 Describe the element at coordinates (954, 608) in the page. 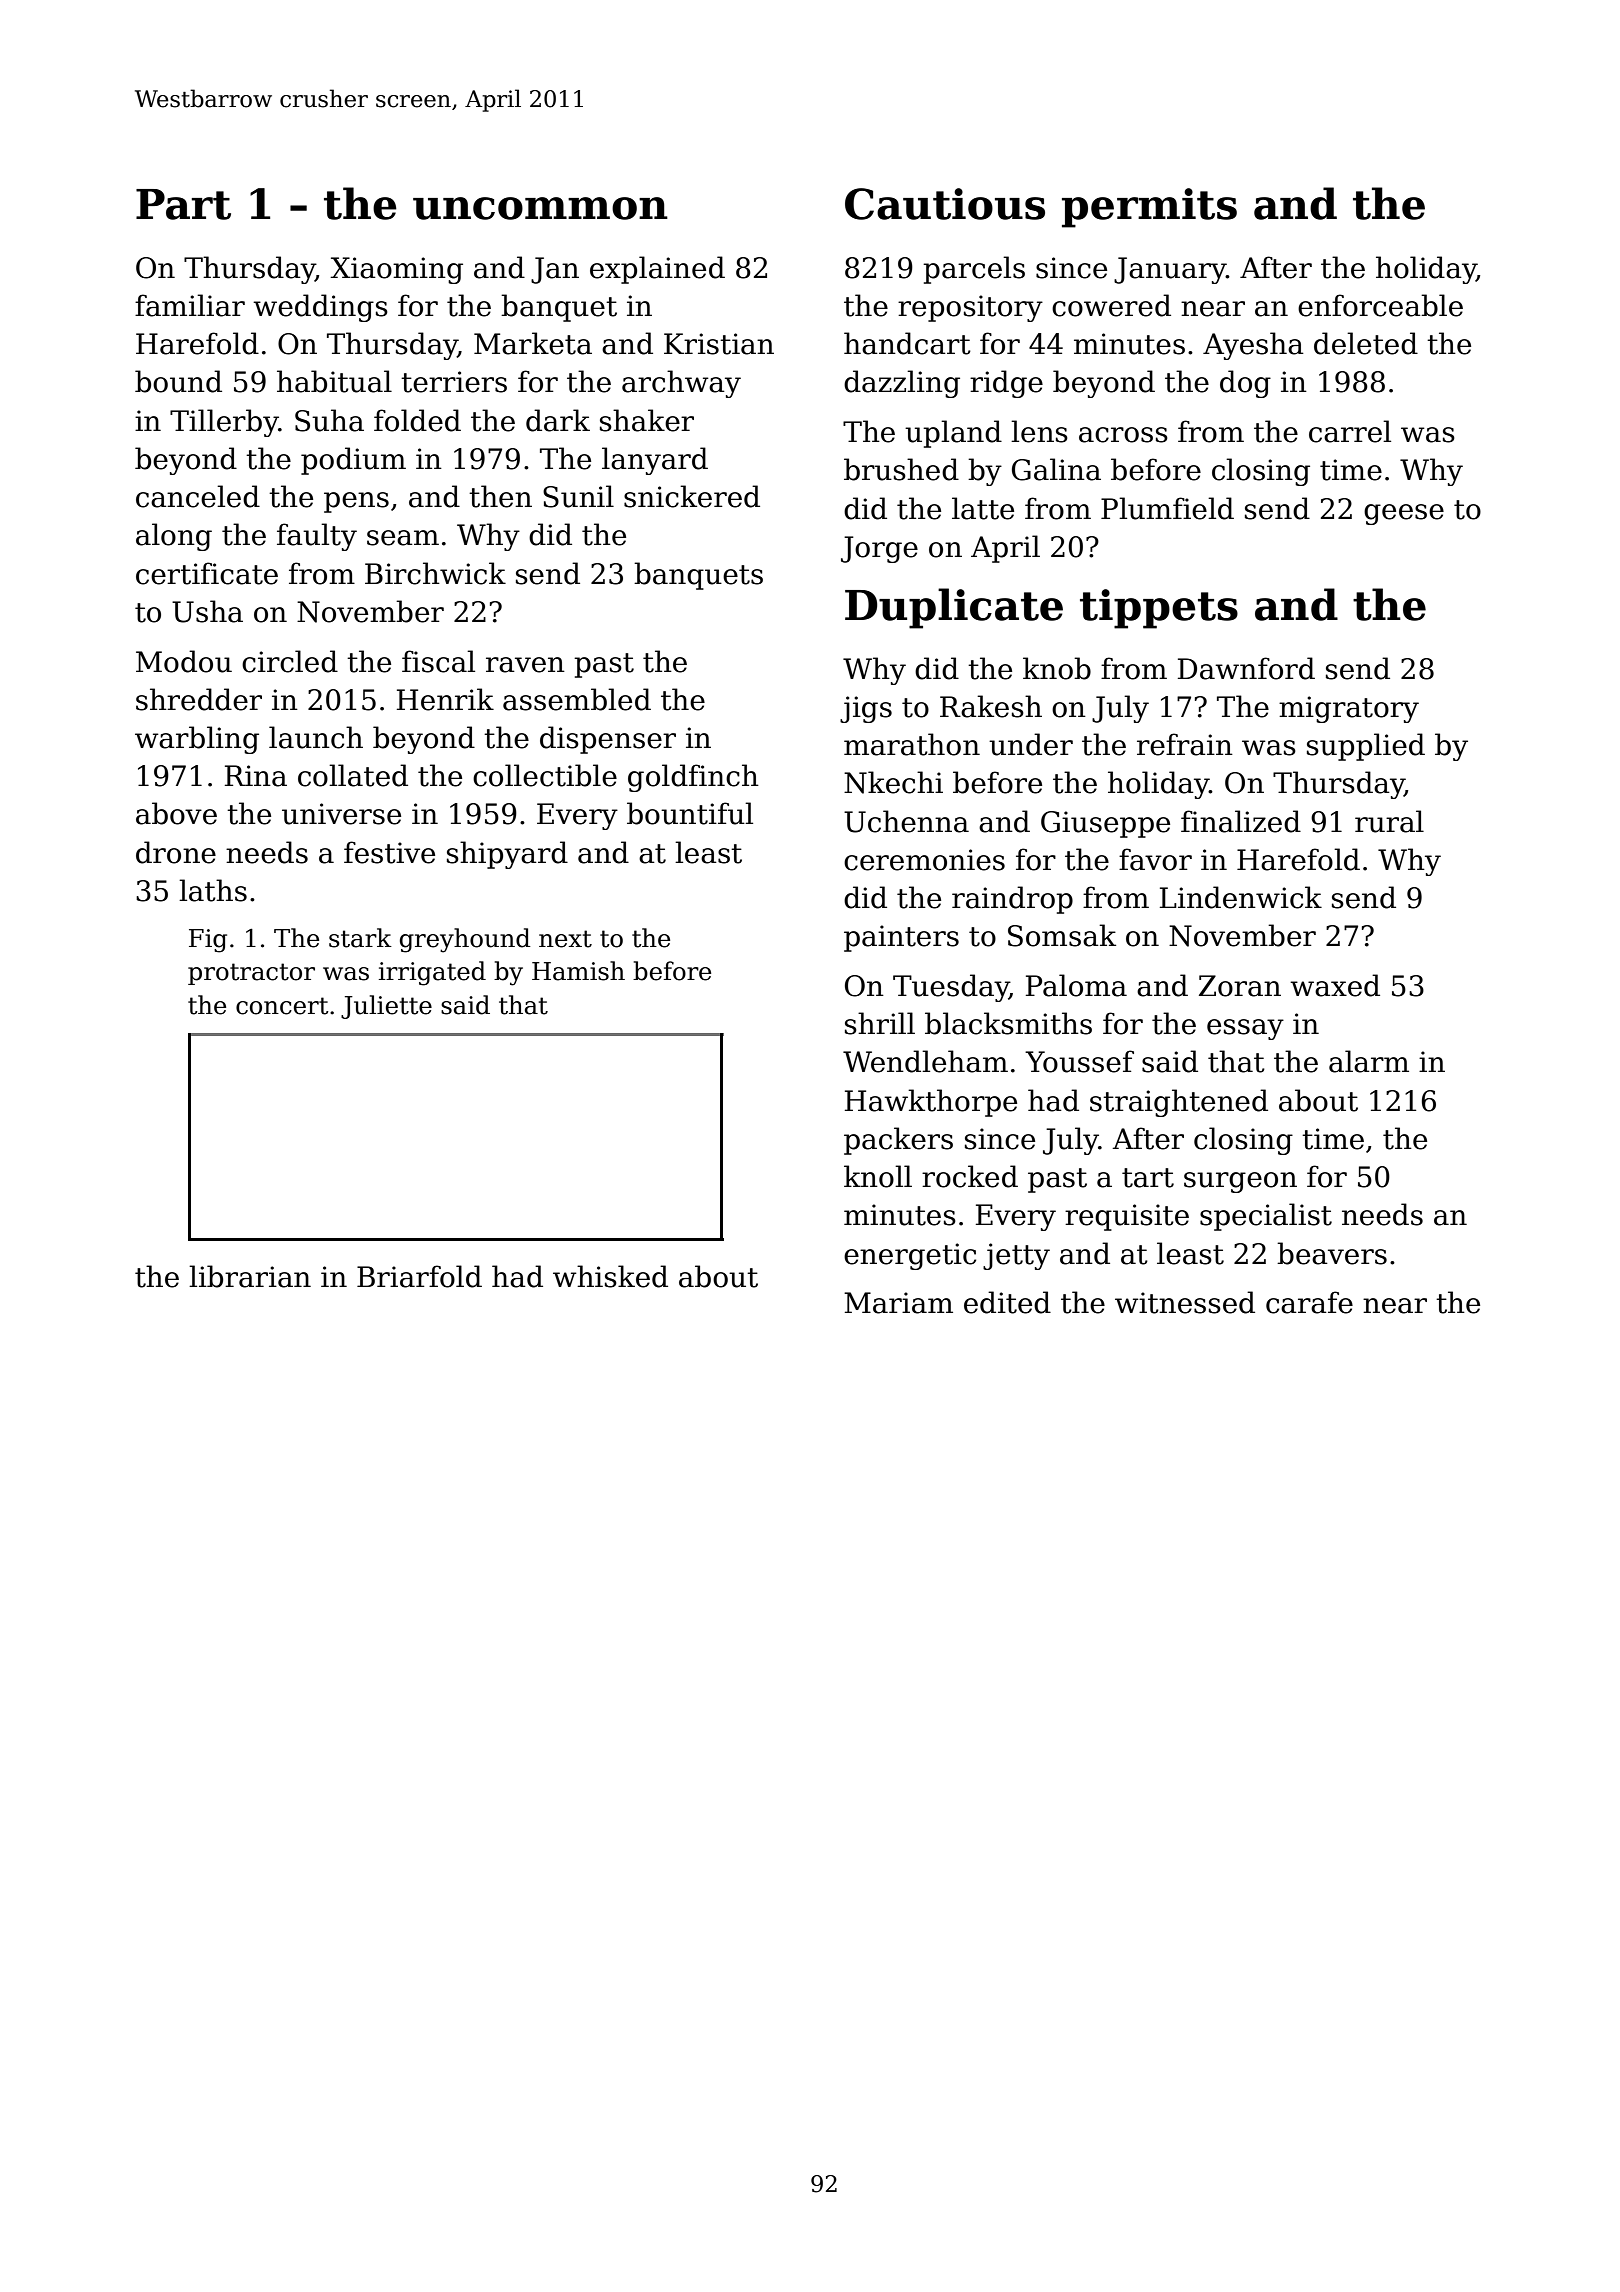

I see `Duplicate` at that location.
